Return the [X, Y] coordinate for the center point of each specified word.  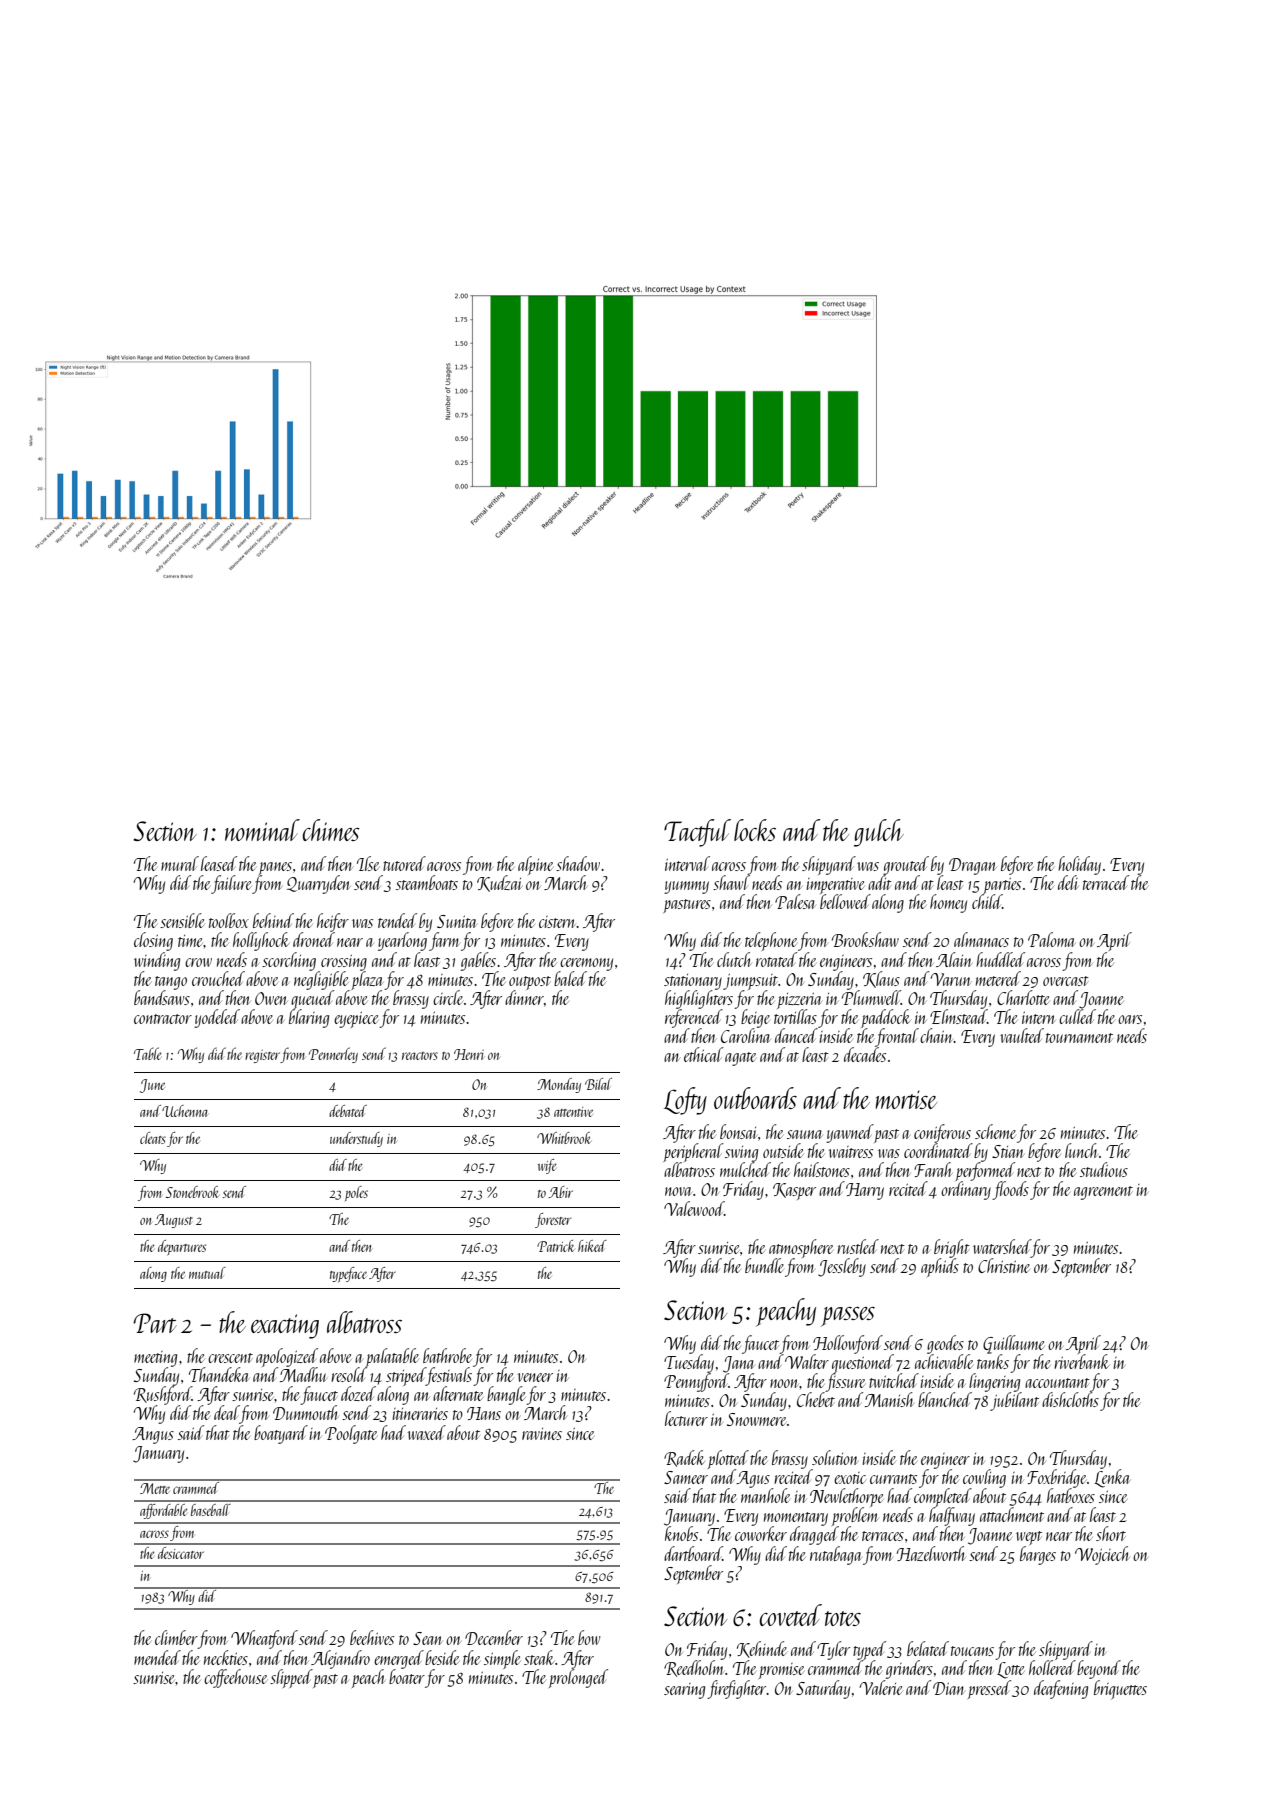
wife [547, 1166]
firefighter [737, 1689]
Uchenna [185, 1111]
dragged [814, 1536]
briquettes [1120, 1690]
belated [928, 1648]
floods [1010, 1190]
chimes [331, 830]
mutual [207, 1273]
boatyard [281, 1434]
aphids [940, 1267]
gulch [879, 833]
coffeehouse [235, 1678]
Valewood [694, 1208]
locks [755, 830]
